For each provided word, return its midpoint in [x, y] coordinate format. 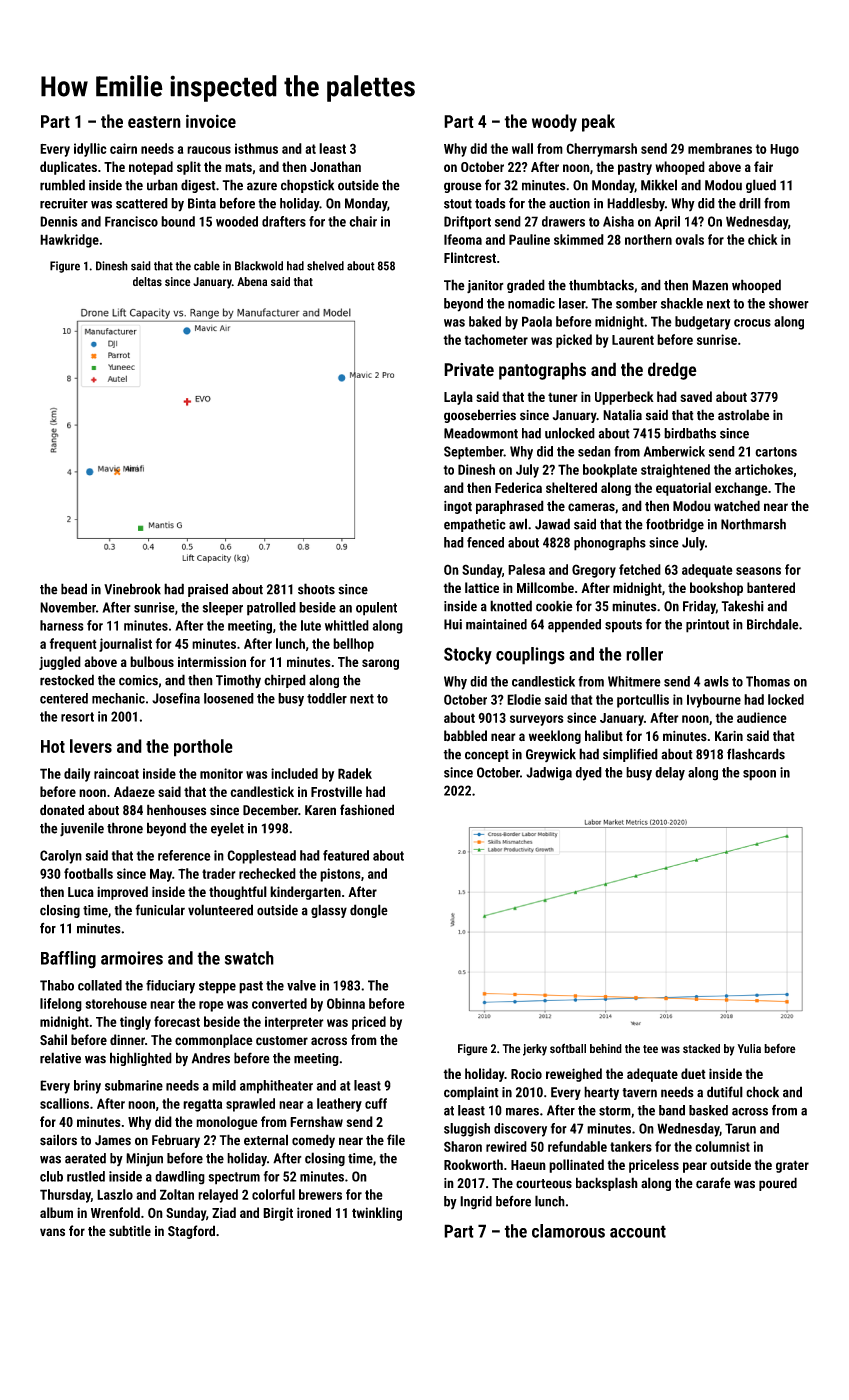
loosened [229, 698]
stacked [701, 1049]
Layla [458, 398]
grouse [463, 187]
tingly [135, 1023]
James [113, 1140]
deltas [147, 281]
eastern [154, 122]
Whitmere [634, 681]
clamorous [568, 1231]
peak [598, 123]
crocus [752, 323]
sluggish [467, 1130]
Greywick [551, 755]
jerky [535, 1050]
